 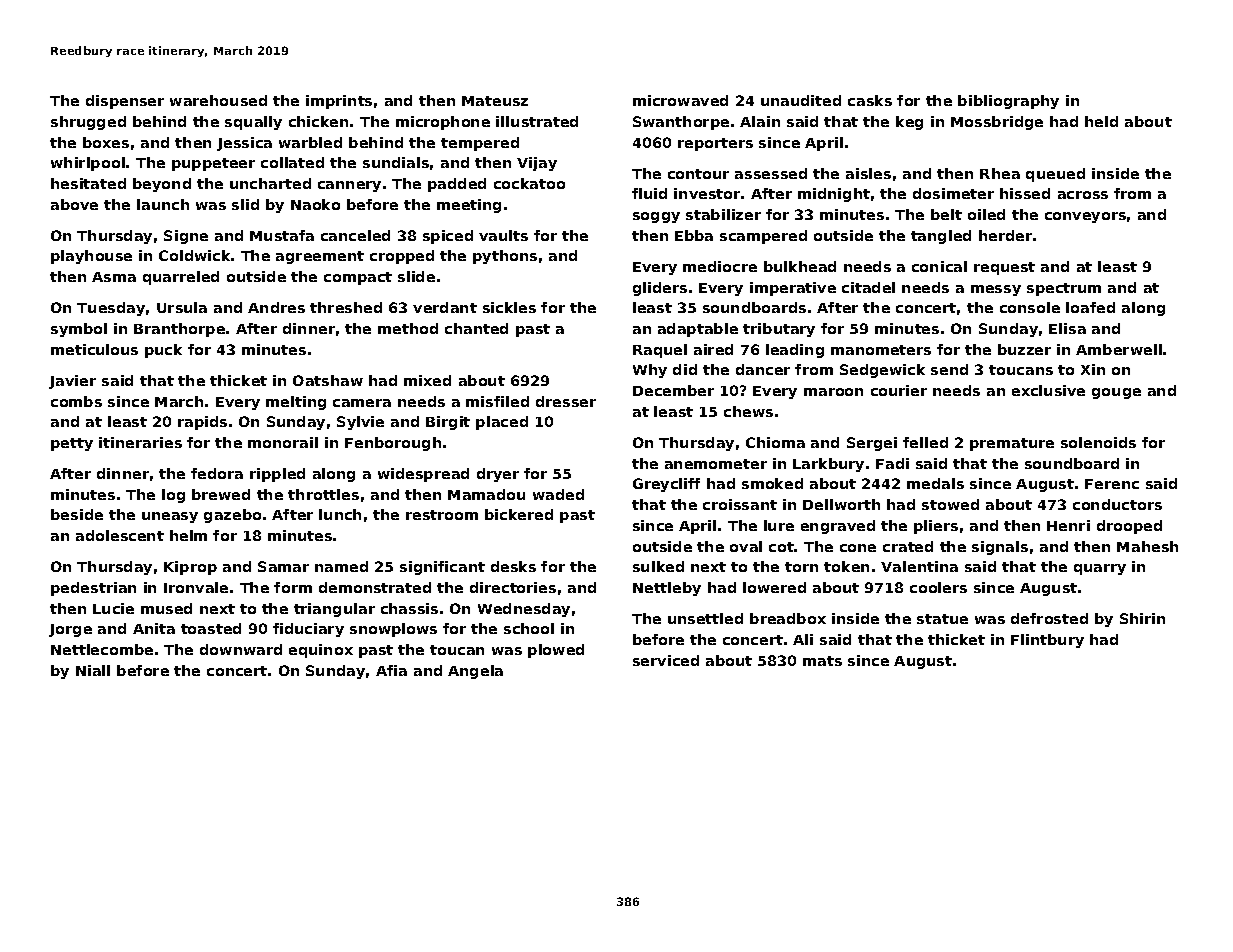 I want to click on bibliography, so click(x=1008, y=102).
